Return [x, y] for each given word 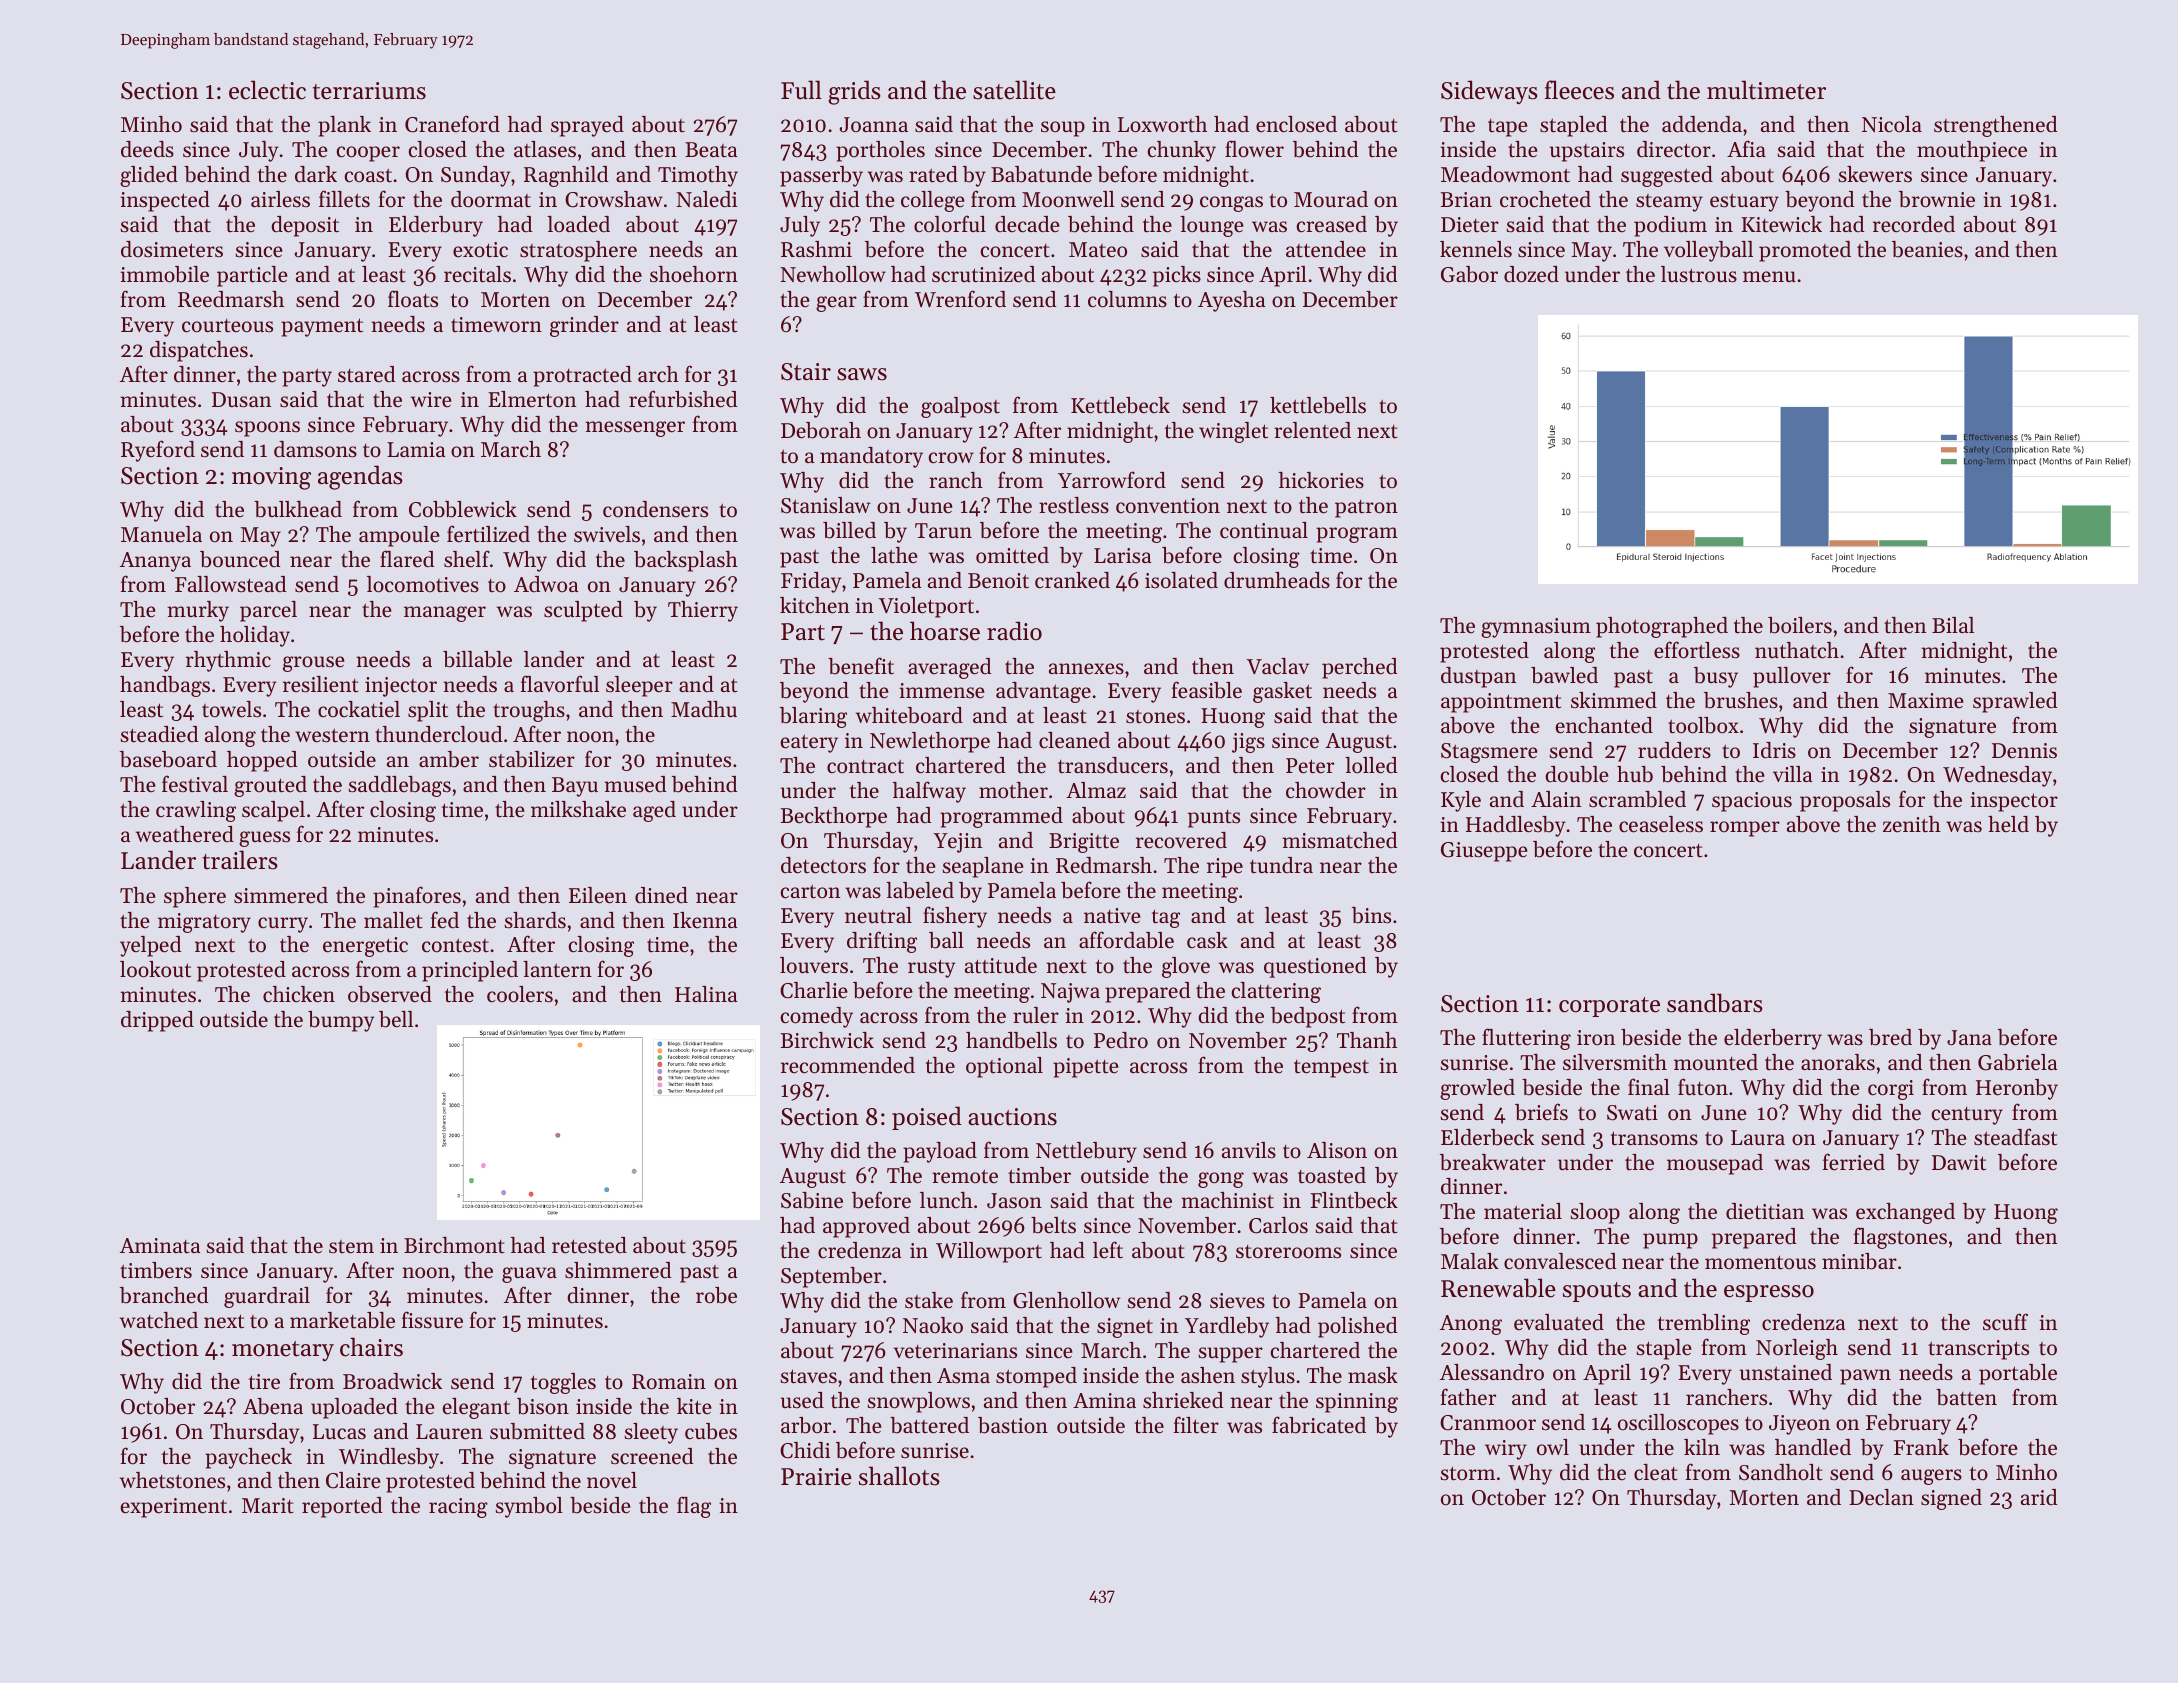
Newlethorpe [930, 742]
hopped [262, 761]
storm [1468, 1473]
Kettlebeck [1120, 405]
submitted [537, 1431]
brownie [1937, 199]
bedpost [1308, 1017]
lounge [1212, 226]
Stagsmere [1489, 753]
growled [1477, 1089]
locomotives [423, 584]
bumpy [341, 1021]
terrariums [369, 91]
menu [1769, 277]
